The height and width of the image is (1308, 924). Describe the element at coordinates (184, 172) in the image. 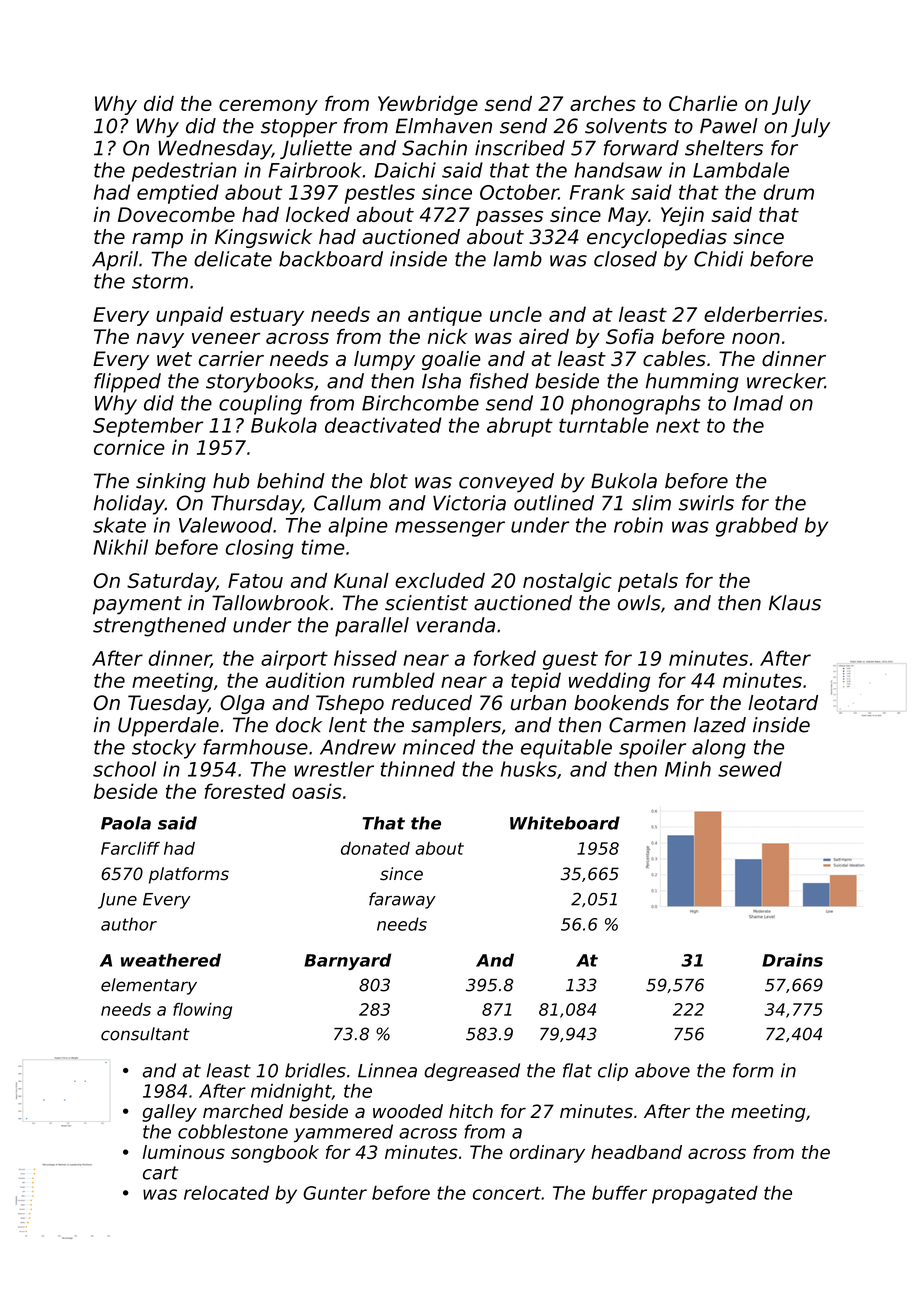

I see `pedestrian` at that location.
